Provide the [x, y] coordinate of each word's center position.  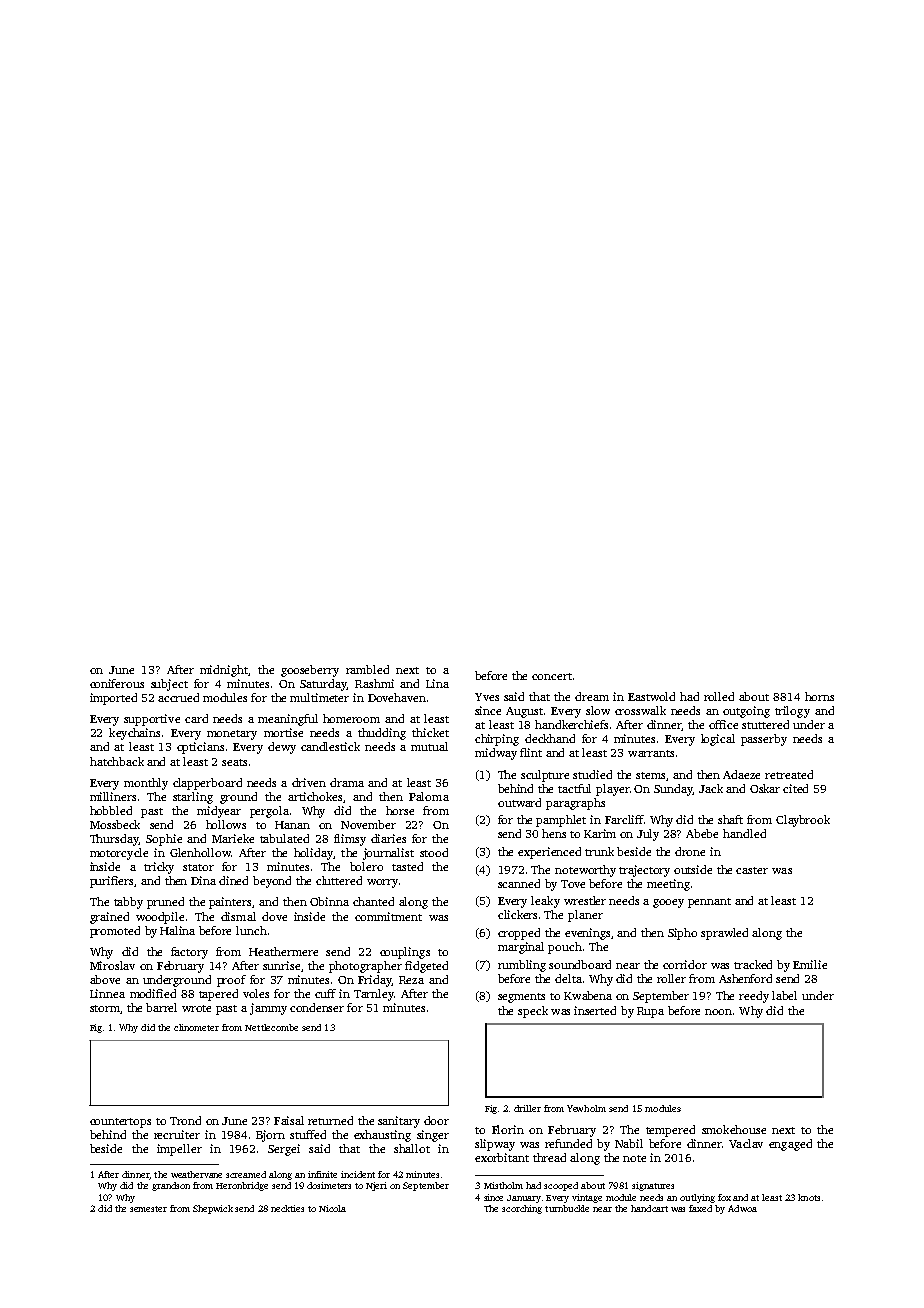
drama [347, 782]
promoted [115, 932]
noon [718, 1012]
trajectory [644, 871]
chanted [373, 901]
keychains [134, 734]
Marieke [233, 838]
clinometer [196, 1027]
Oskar [765, 788]
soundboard [580, 964]
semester [148, 1209]
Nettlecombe [271, 1027]
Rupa [650, 1012]
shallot [412, 1148]
